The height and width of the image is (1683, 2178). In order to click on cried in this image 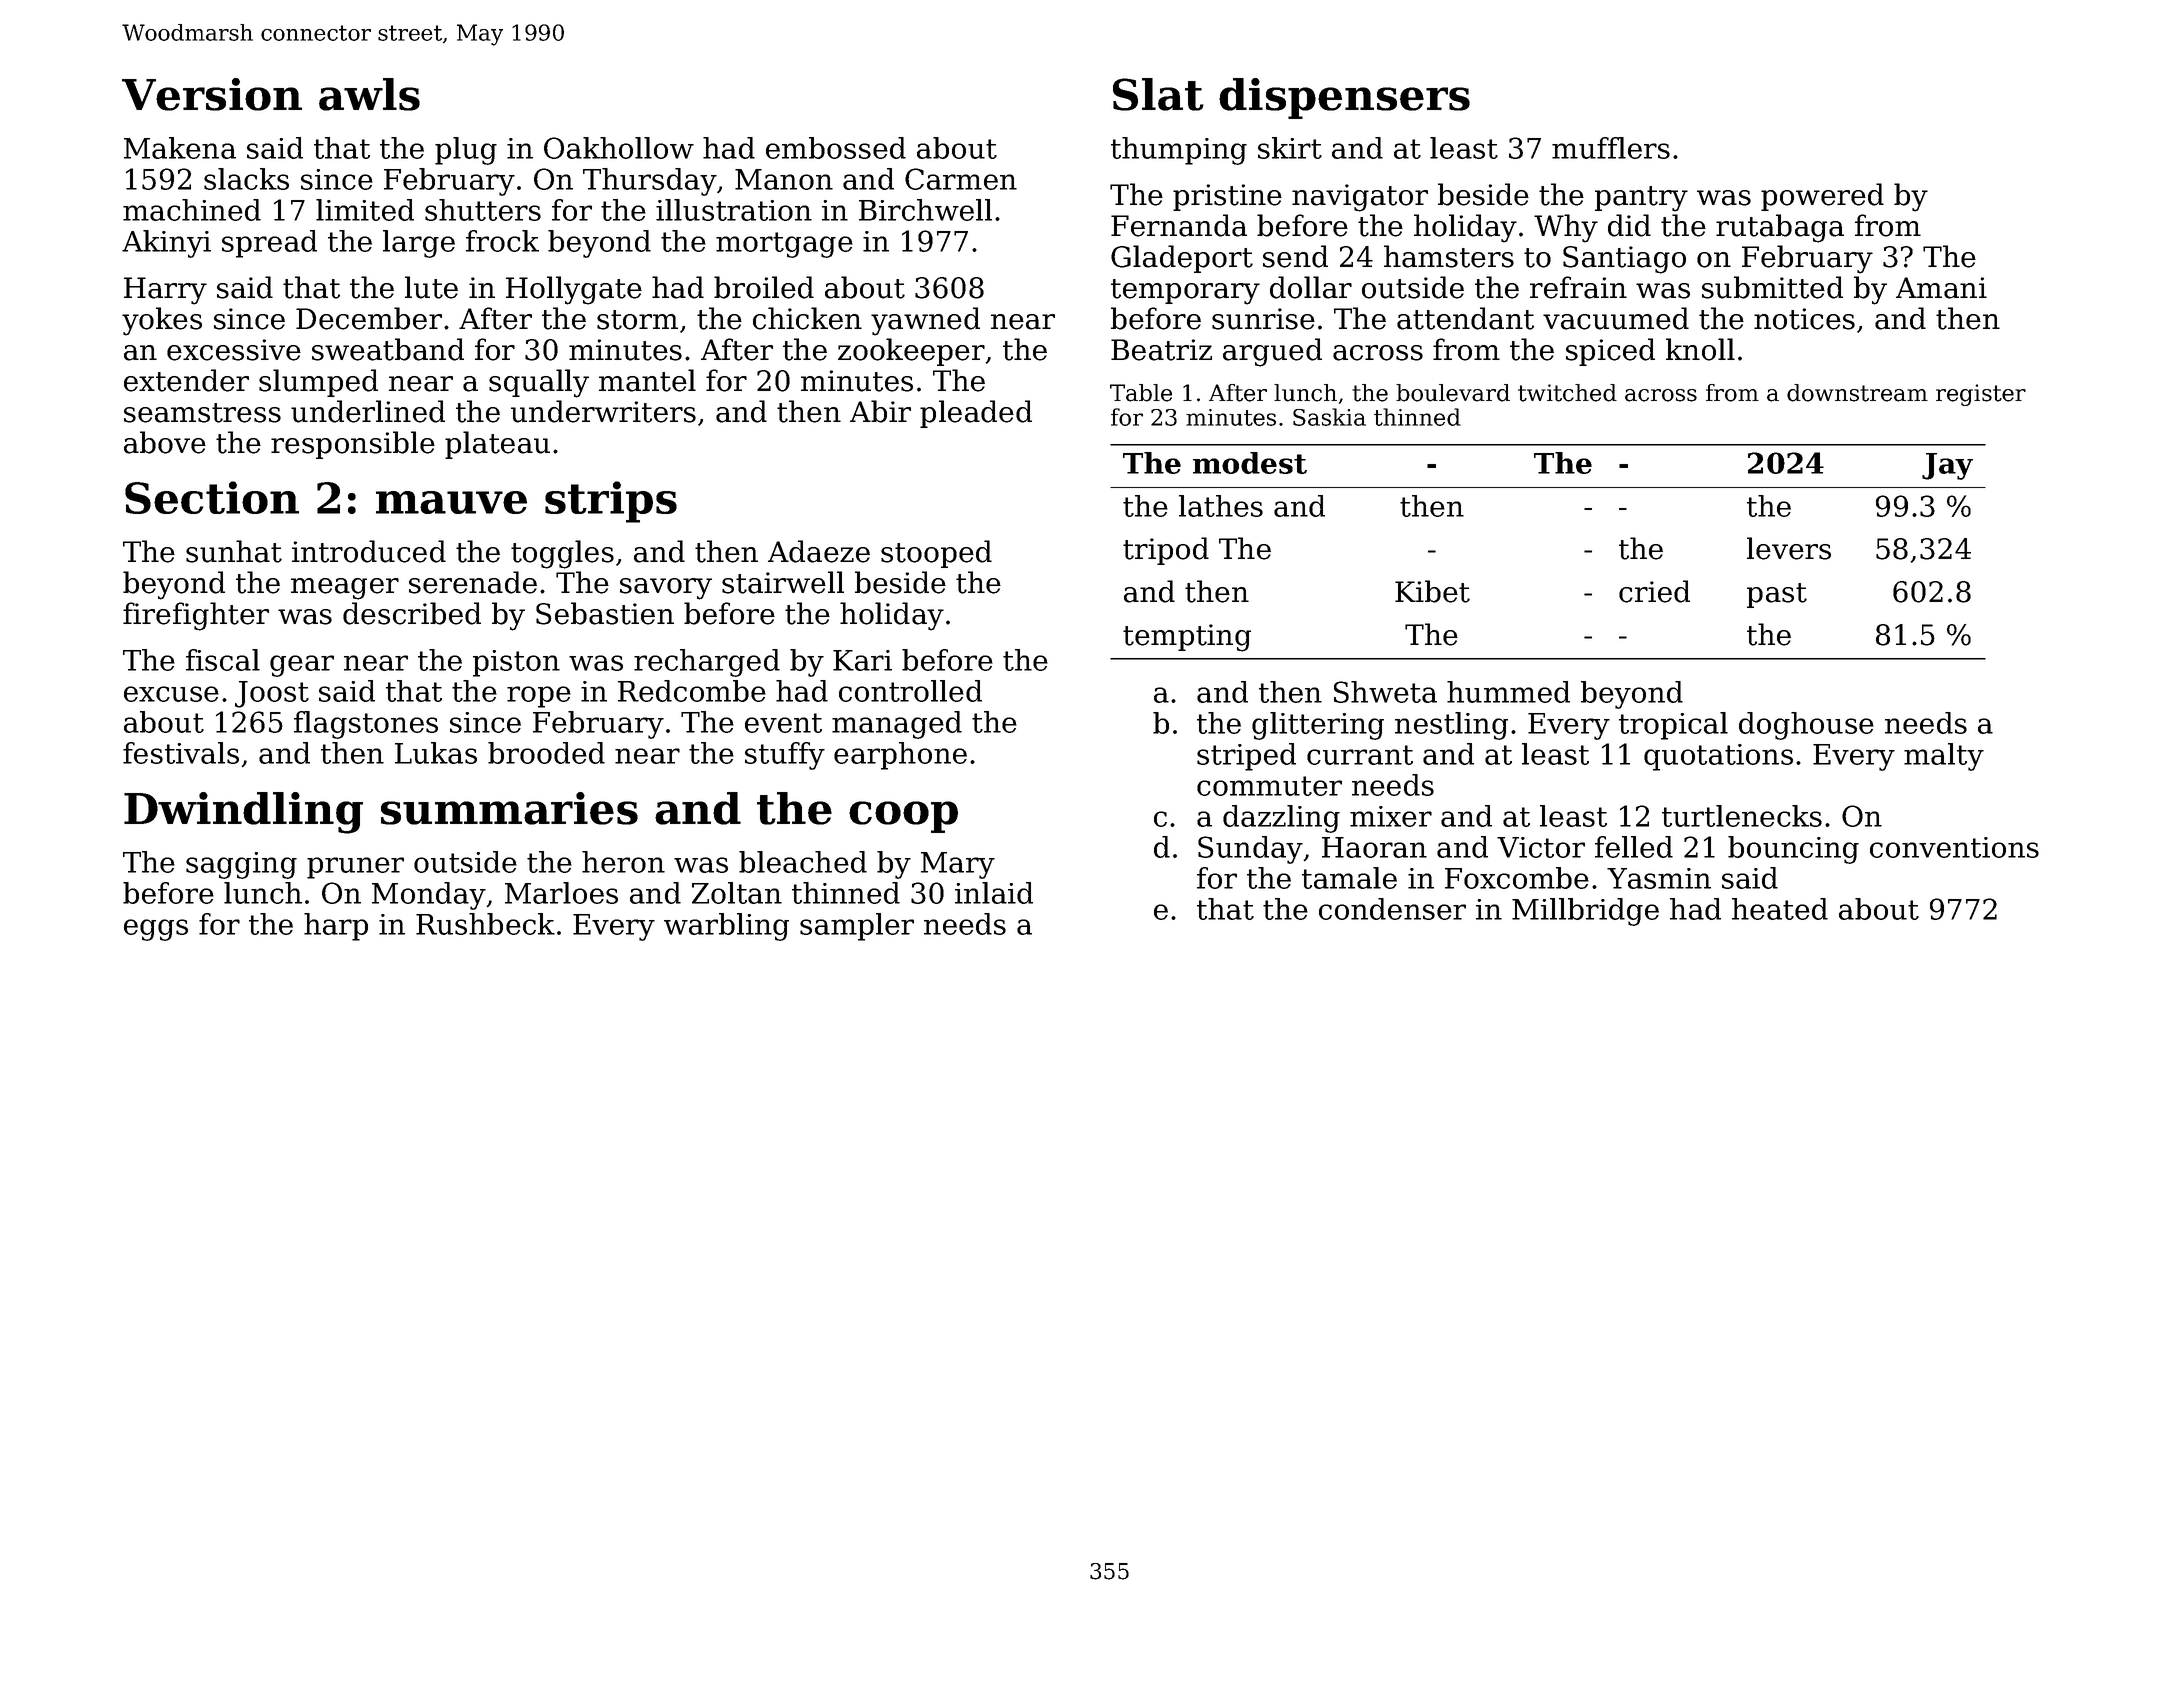, I will do `click(1654, 591)`.
